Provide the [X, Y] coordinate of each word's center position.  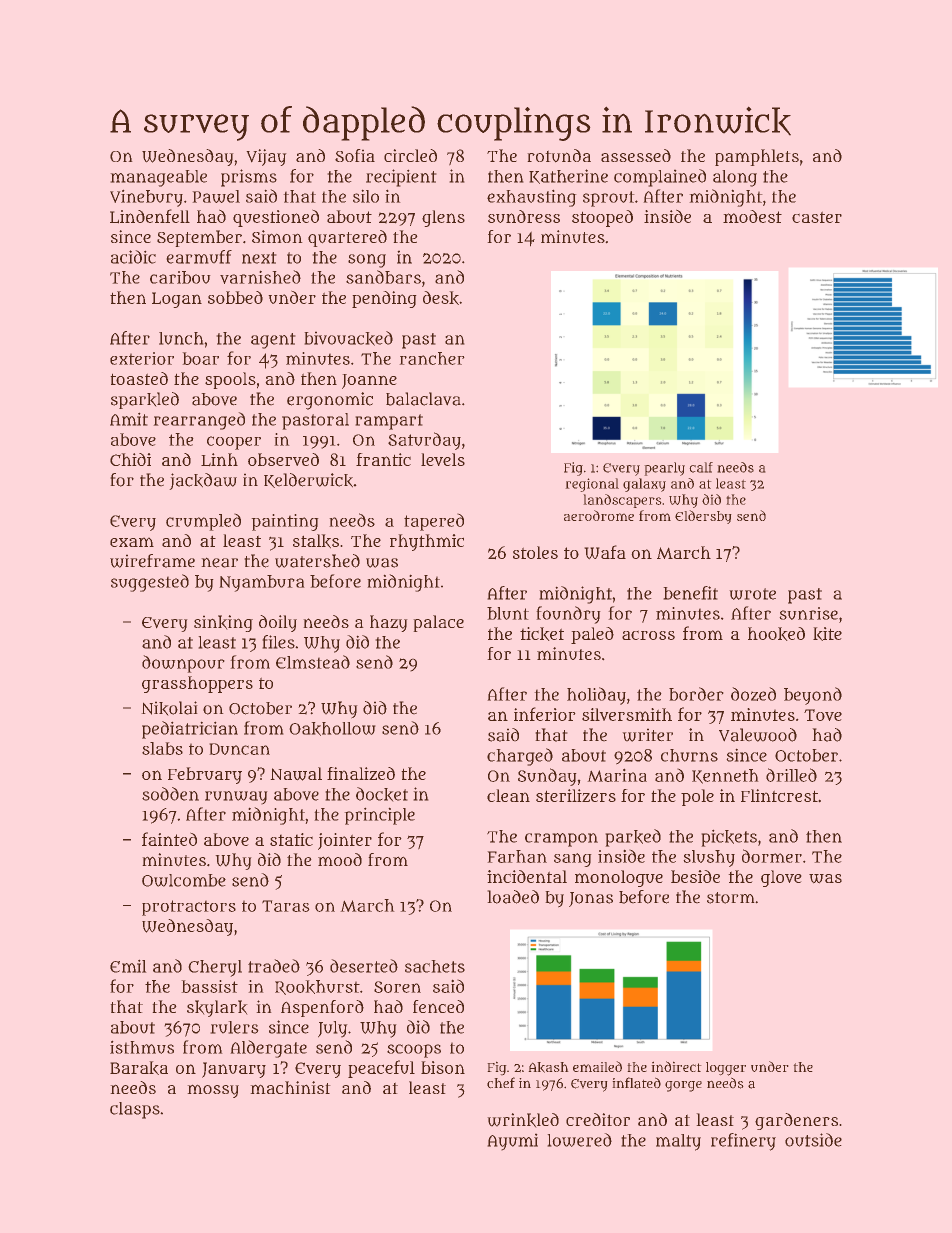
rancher [432, 358]
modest [752, 216]
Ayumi [512, 1142]
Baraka [139, 1068]
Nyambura [262, 583]
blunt [508, 613]
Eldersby [703, 517]
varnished [260, 277]
